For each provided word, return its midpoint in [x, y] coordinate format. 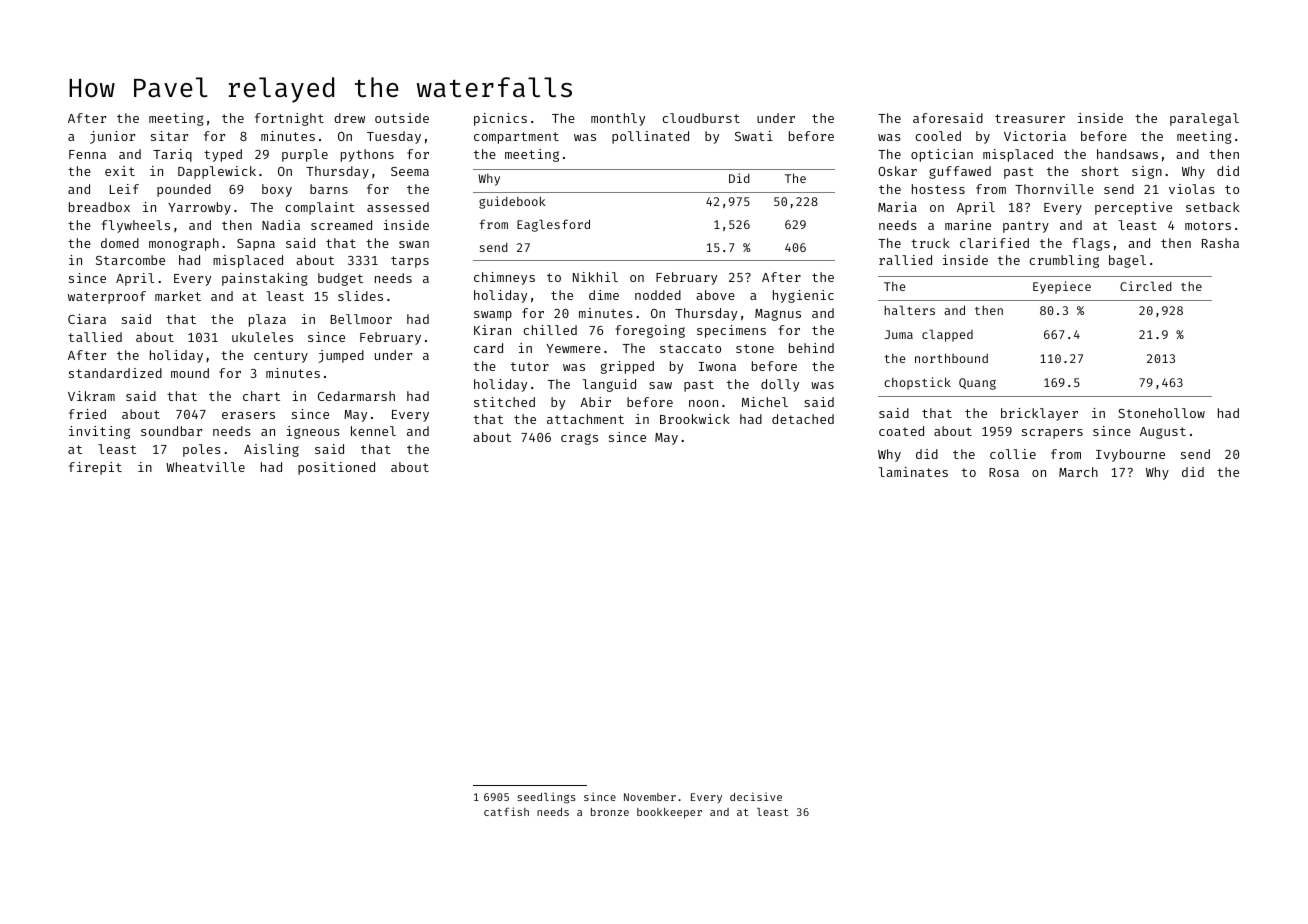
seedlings [546, 798]
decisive [756, 796]
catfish [506, 811]
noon [703, 403]
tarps [410, 262]
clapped [947, 335]
